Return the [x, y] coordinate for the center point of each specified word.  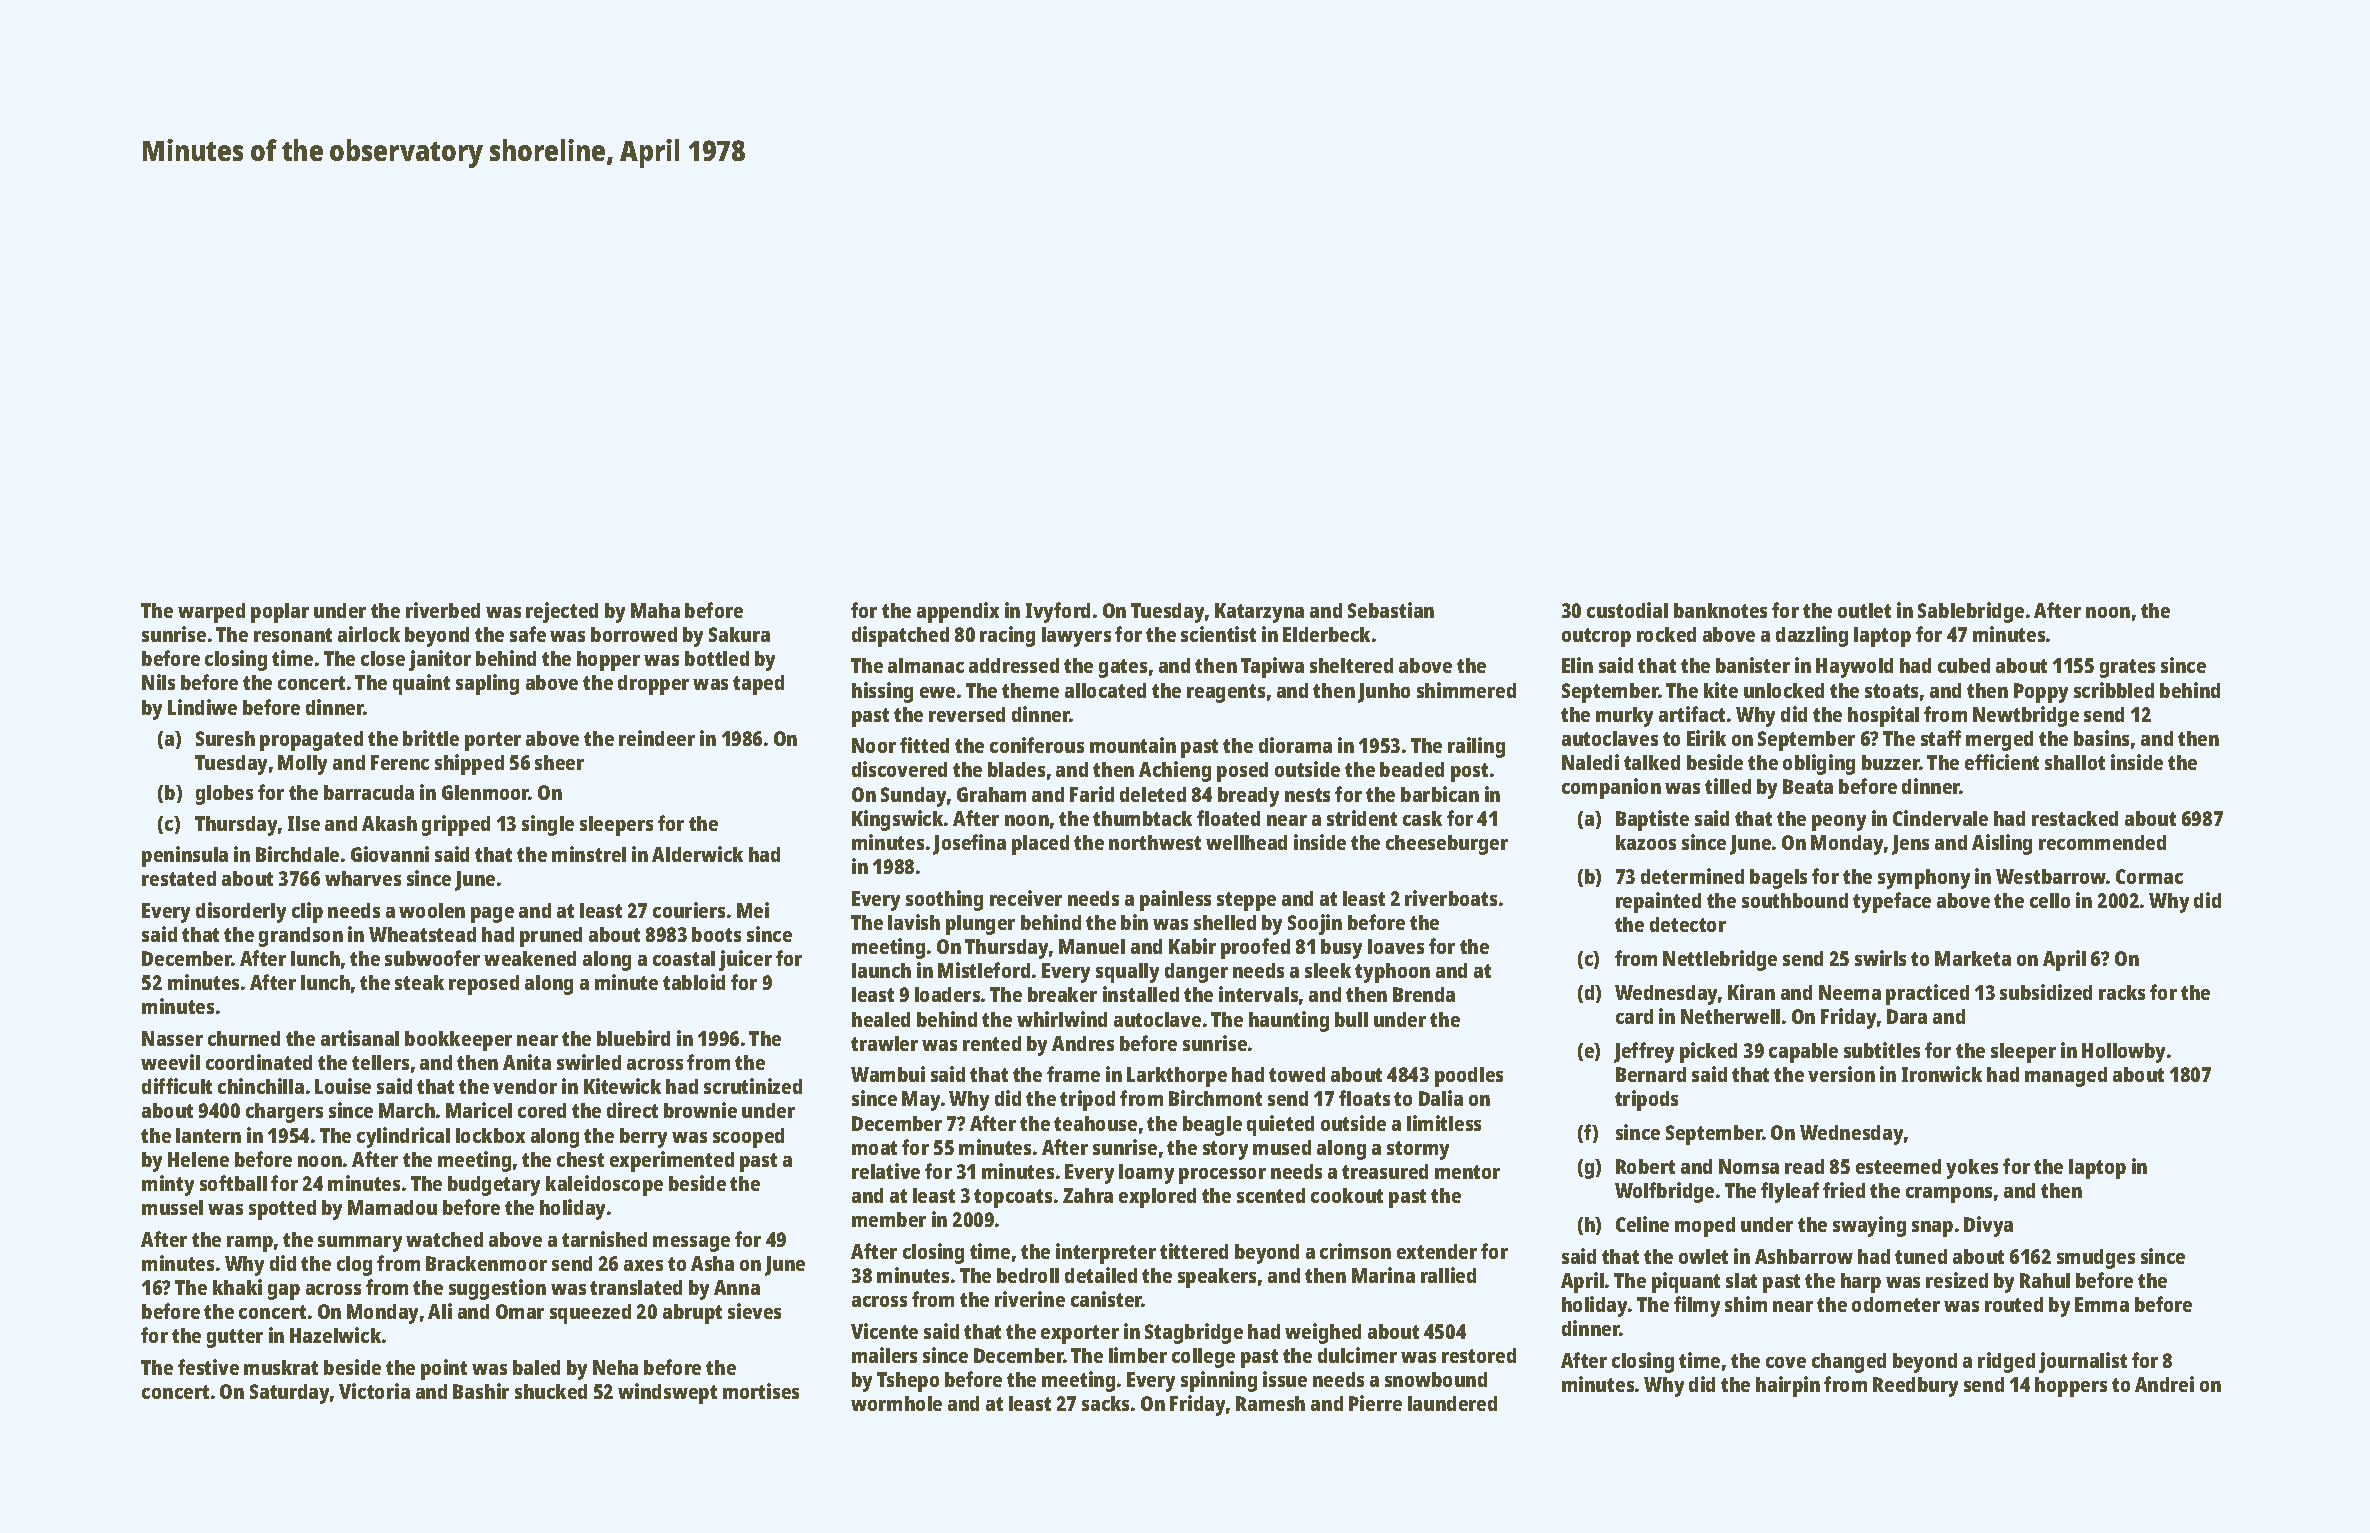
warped [211, 613]
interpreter [1106, 1253]
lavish [914, 922]
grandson [301, 937]
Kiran [1751, 992]
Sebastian [1391, 610]
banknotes [1720, 610]
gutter [235, 1338]
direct [632, 1110]
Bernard [1651, 1074]
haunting [1289, 1021]
